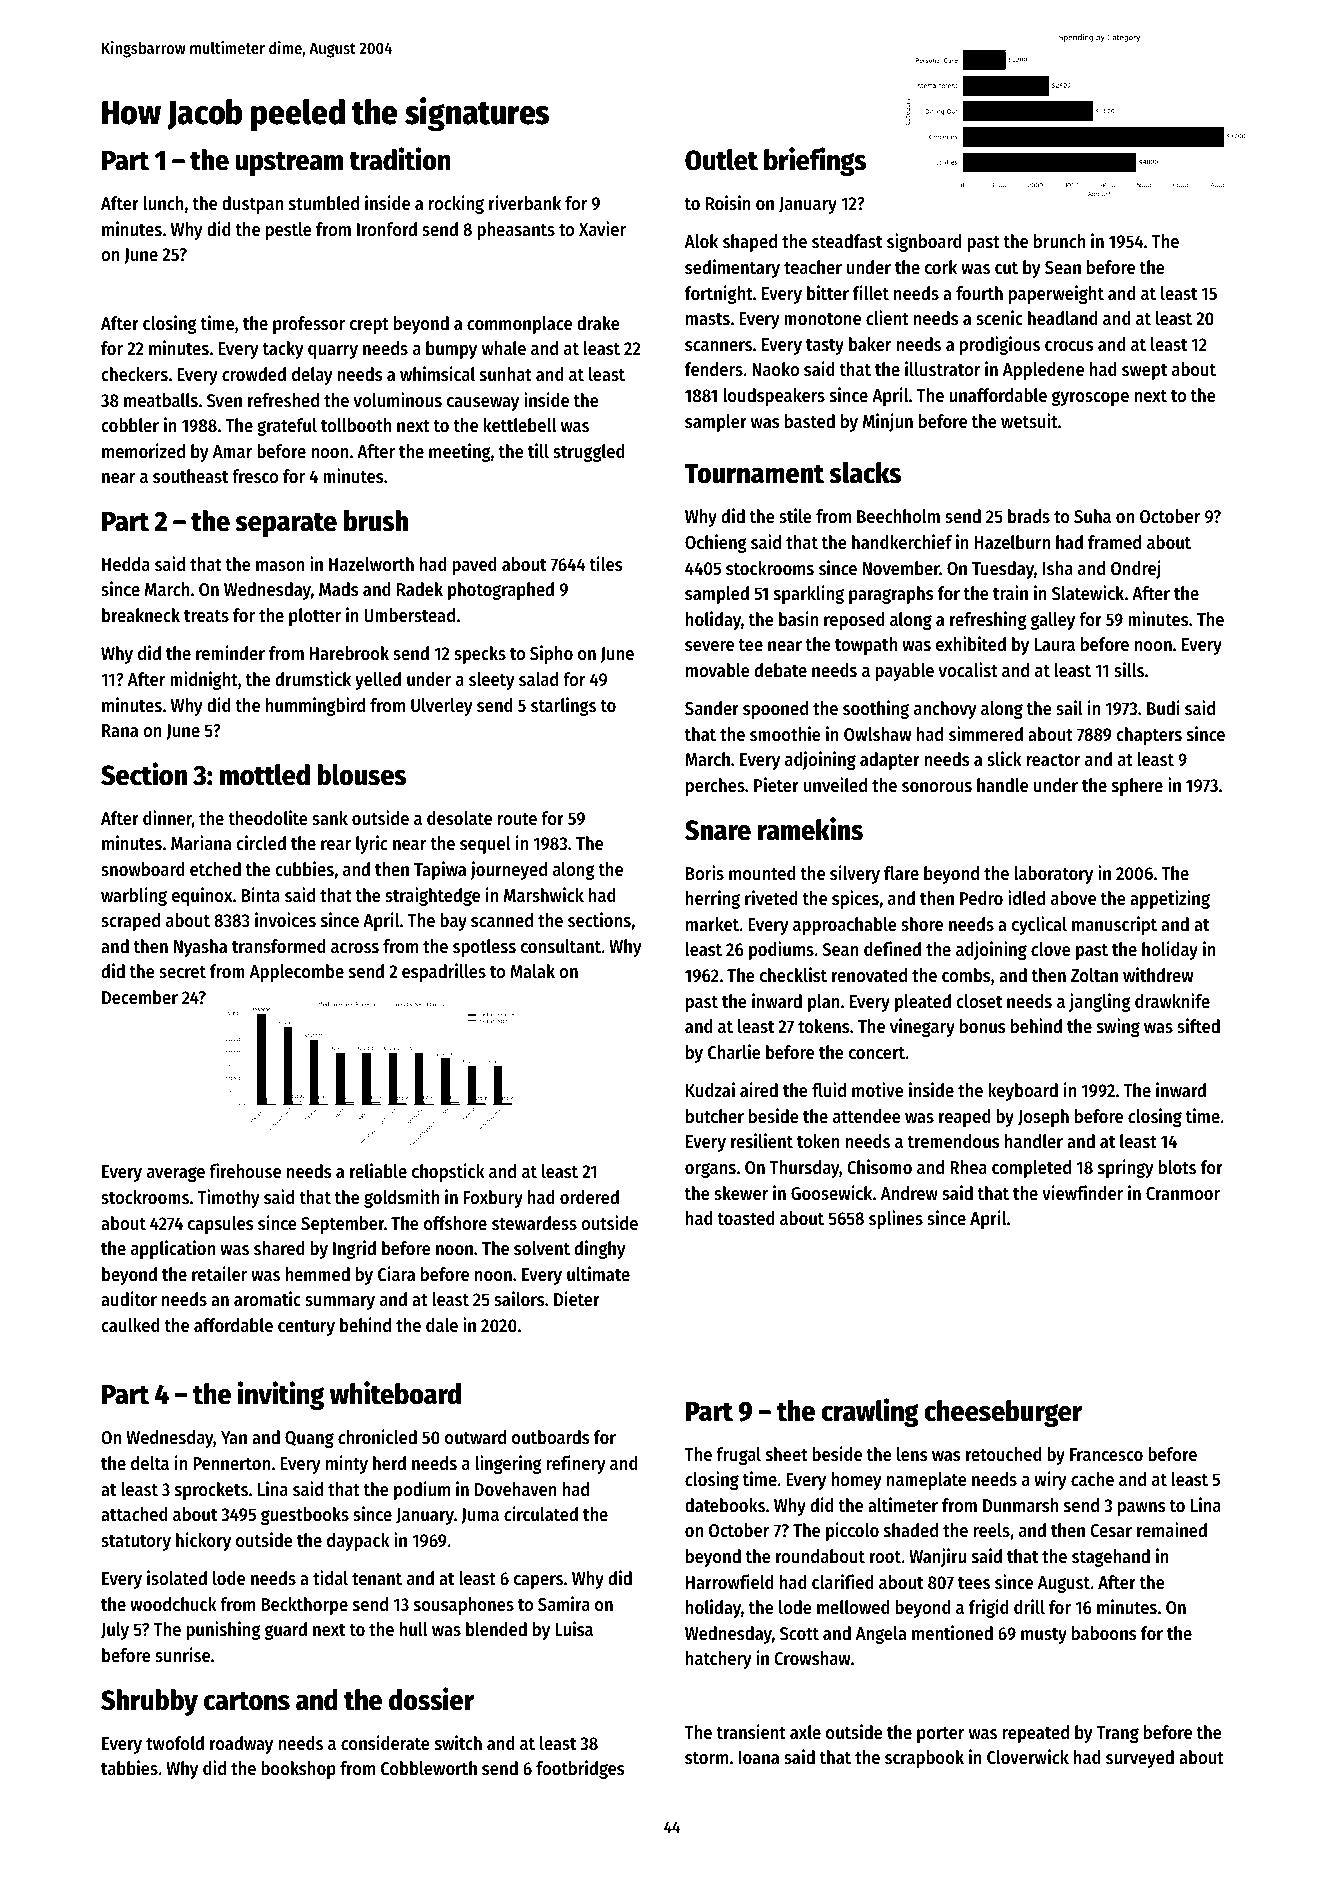  I want to click on Ioana, so click(759, 1757).
